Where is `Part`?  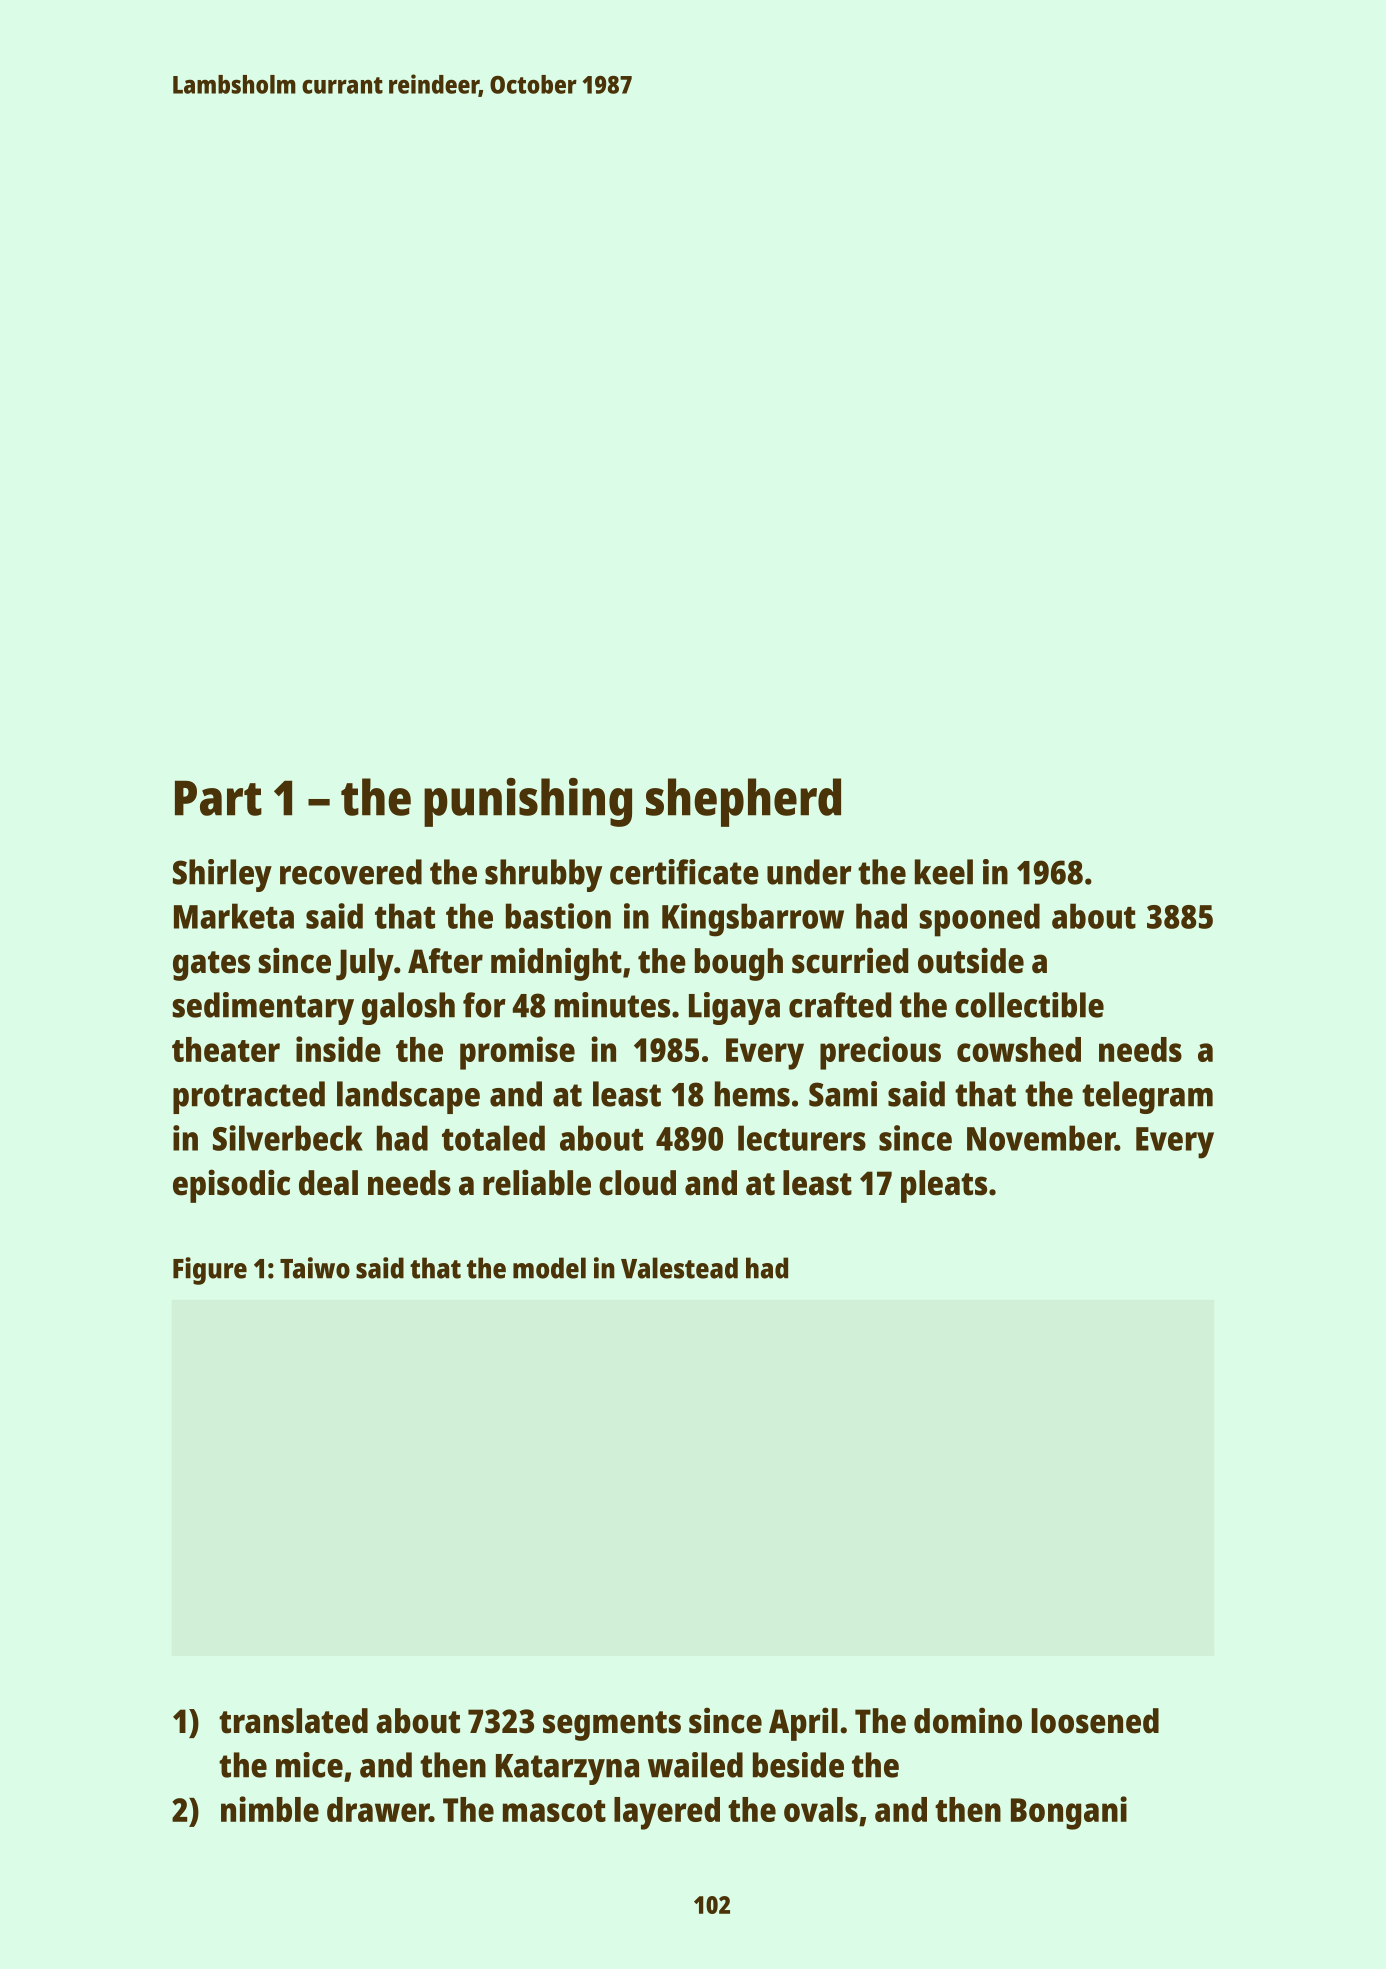
Part is located at coordinates (218, 798).
